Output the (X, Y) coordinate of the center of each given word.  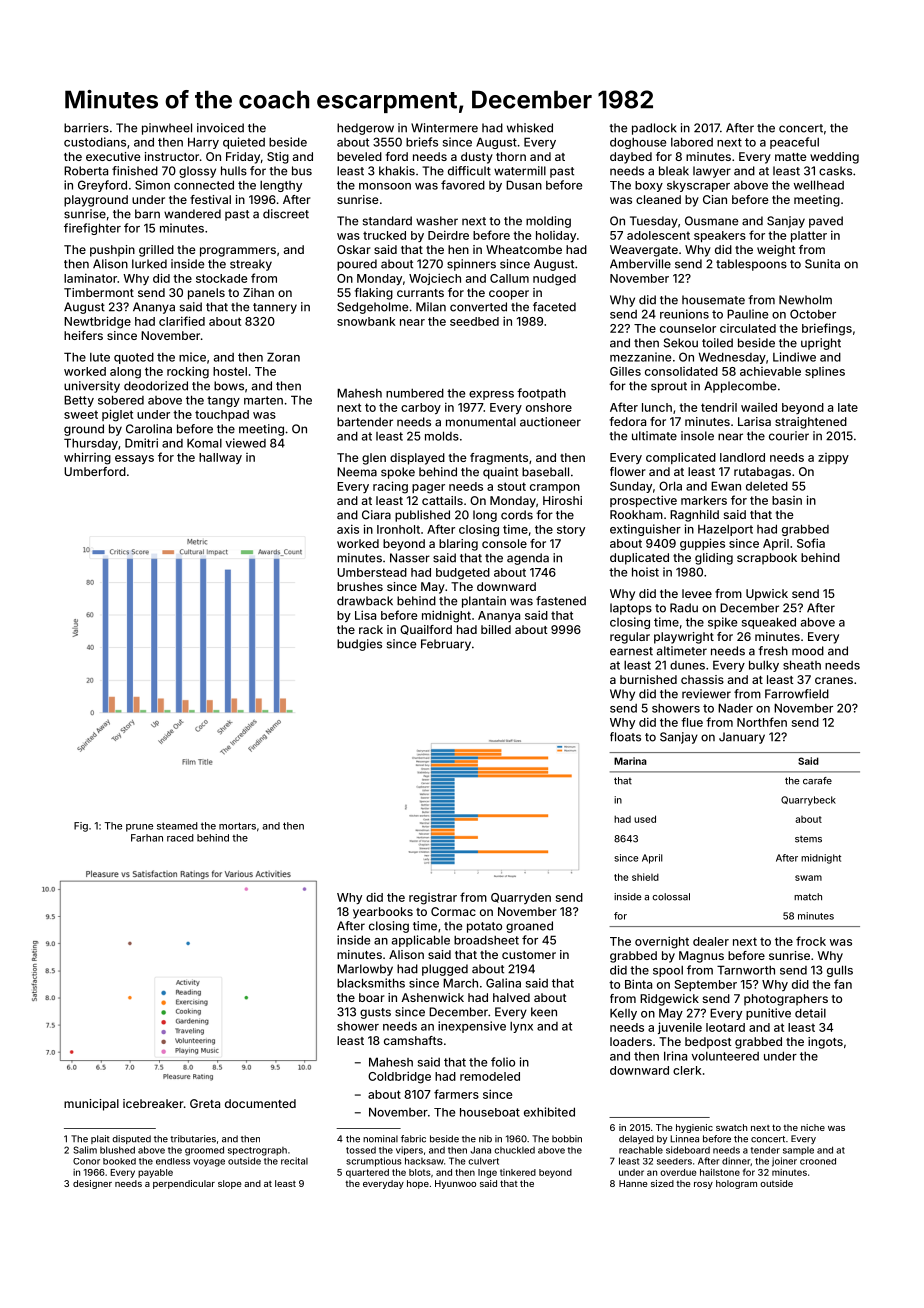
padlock (654, 129)
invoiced (220, 128)
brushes (360, 586)
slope (229, 1184)
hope (418, 1184)
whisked (530, 128)
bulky (764, 666)
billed (496, 629)
